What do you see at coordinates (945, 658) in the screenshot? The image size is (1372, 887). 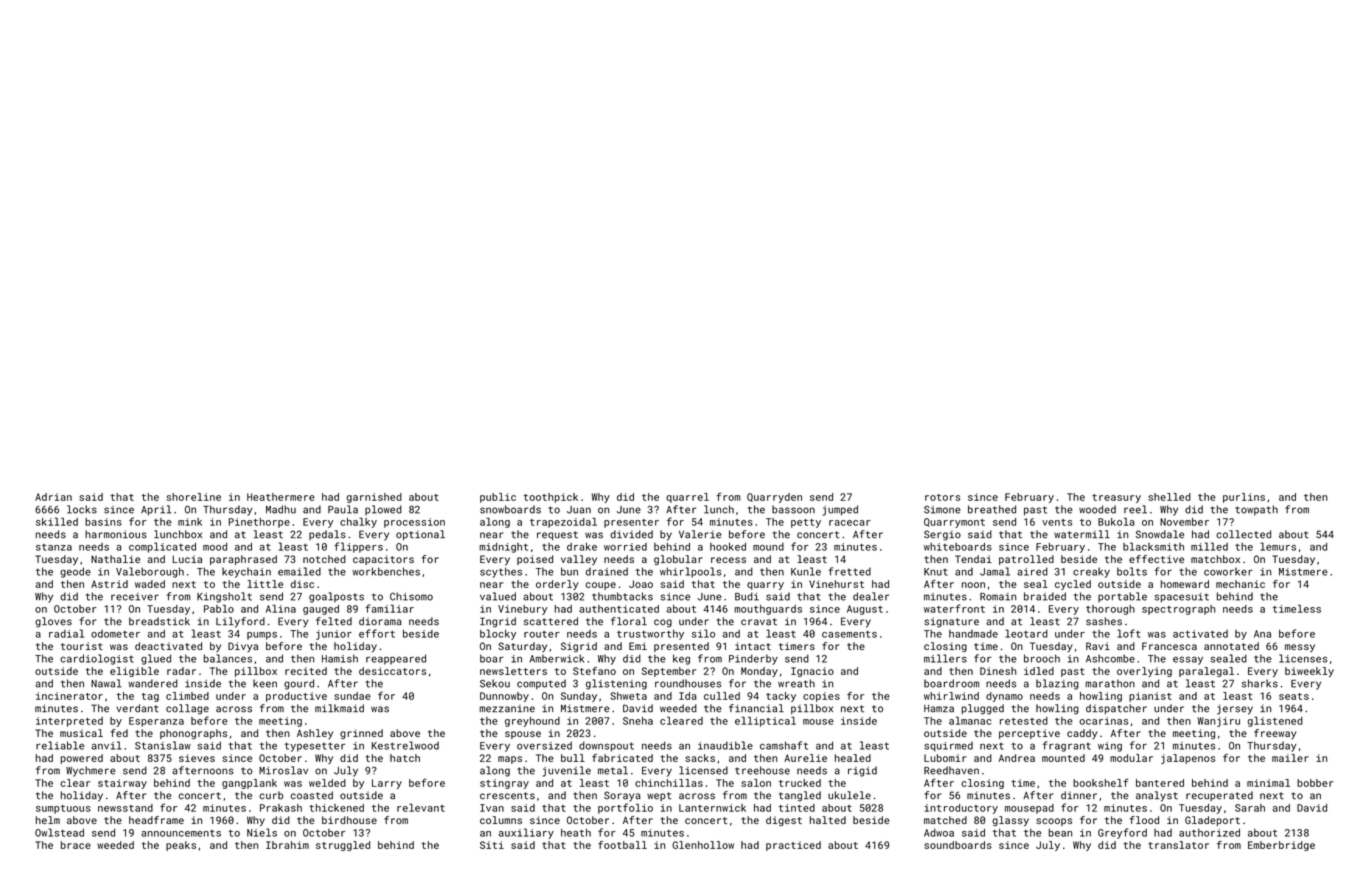 I see `millers` at bounding box center [945, 658].
